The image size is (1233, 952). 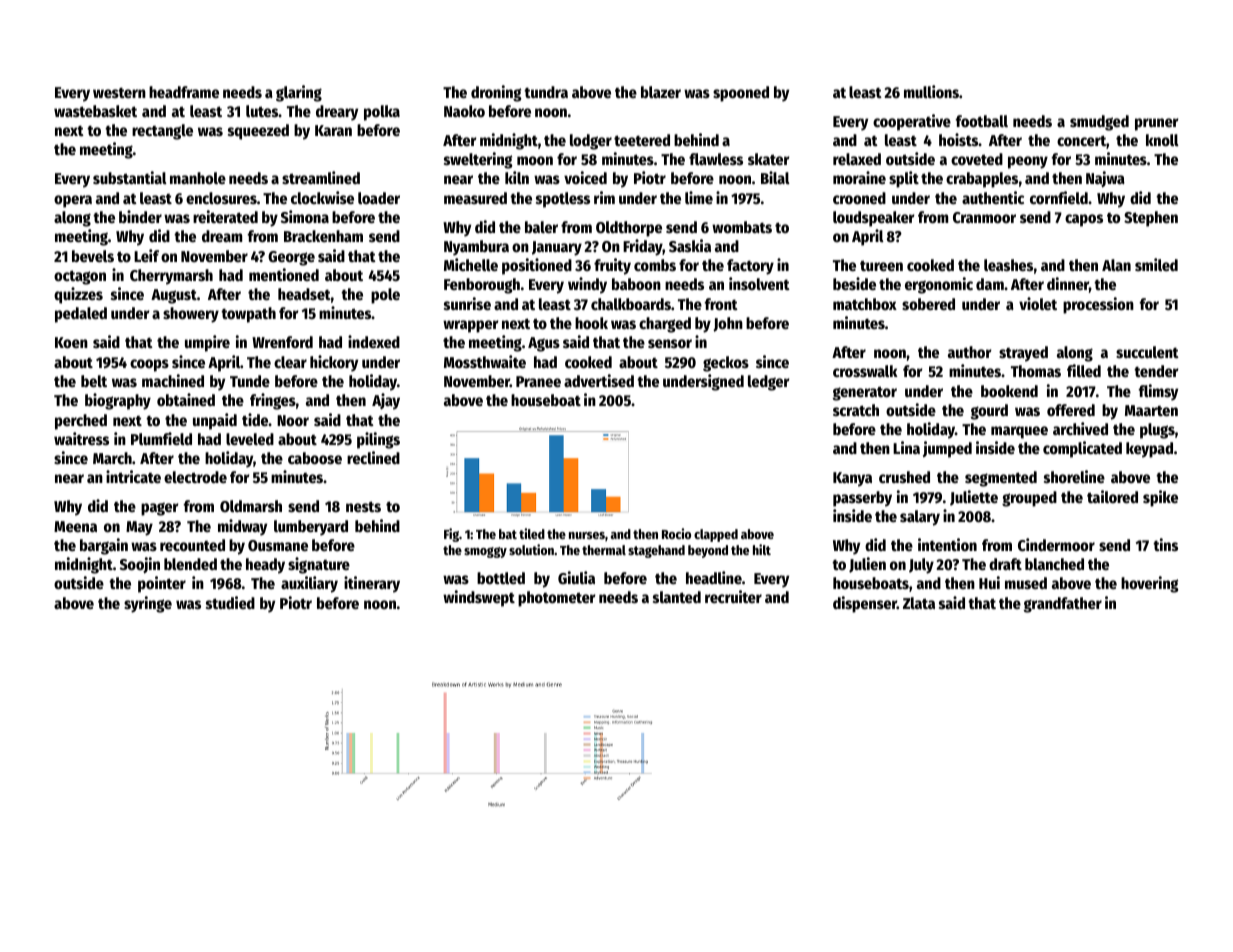 What do you see at coordinates (1158, 392) in the document?
I see `flimsy` at bounding box center [1158, 392].
